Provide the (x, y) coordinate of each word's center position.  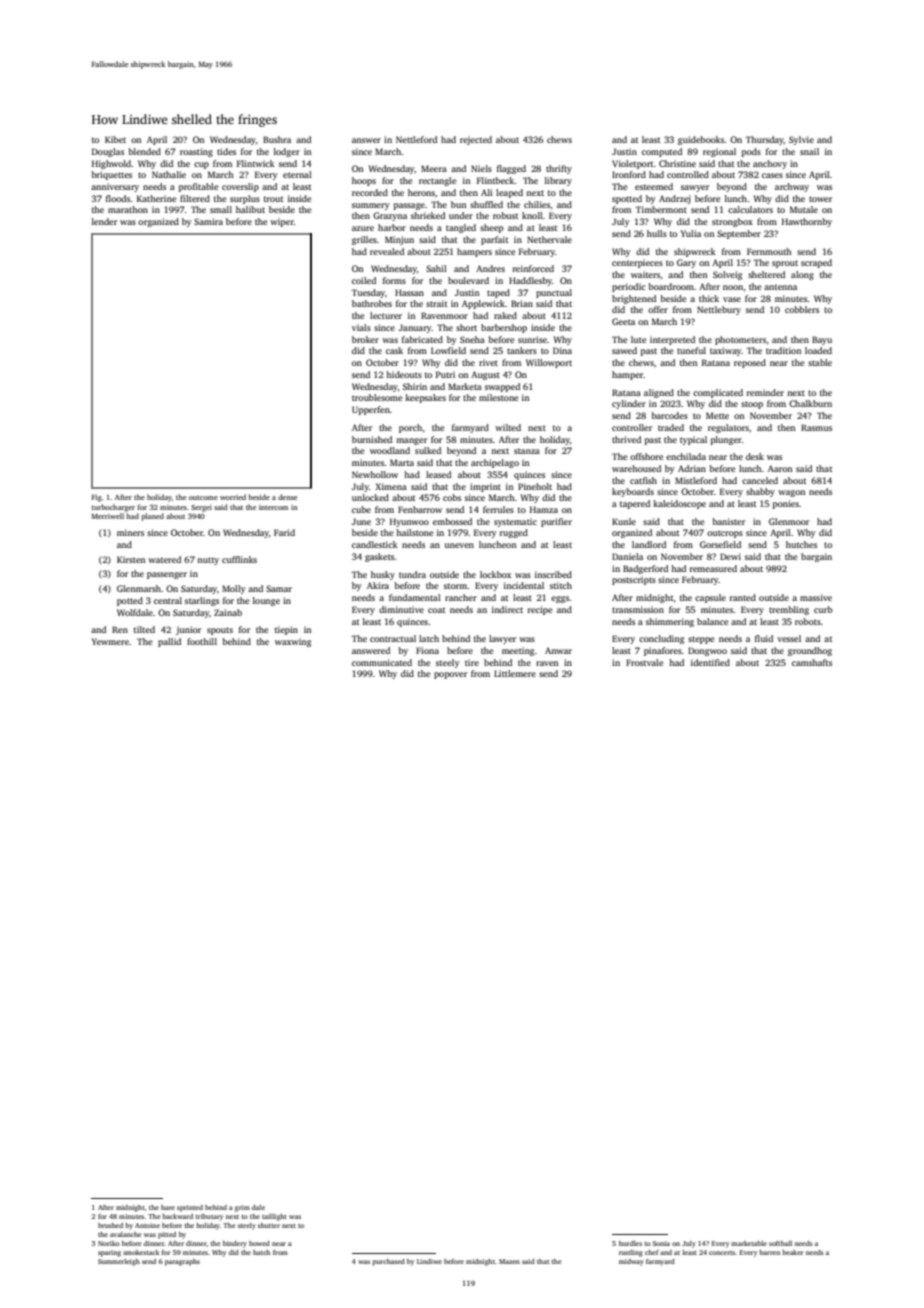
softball (780, 1243)
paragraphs (182, 1262)
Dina (562, 350)
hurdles (630, 1243)
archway (792, 187)
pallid (169, 642)
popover (450, 675)
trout (273, 199)
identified (710, 662)
